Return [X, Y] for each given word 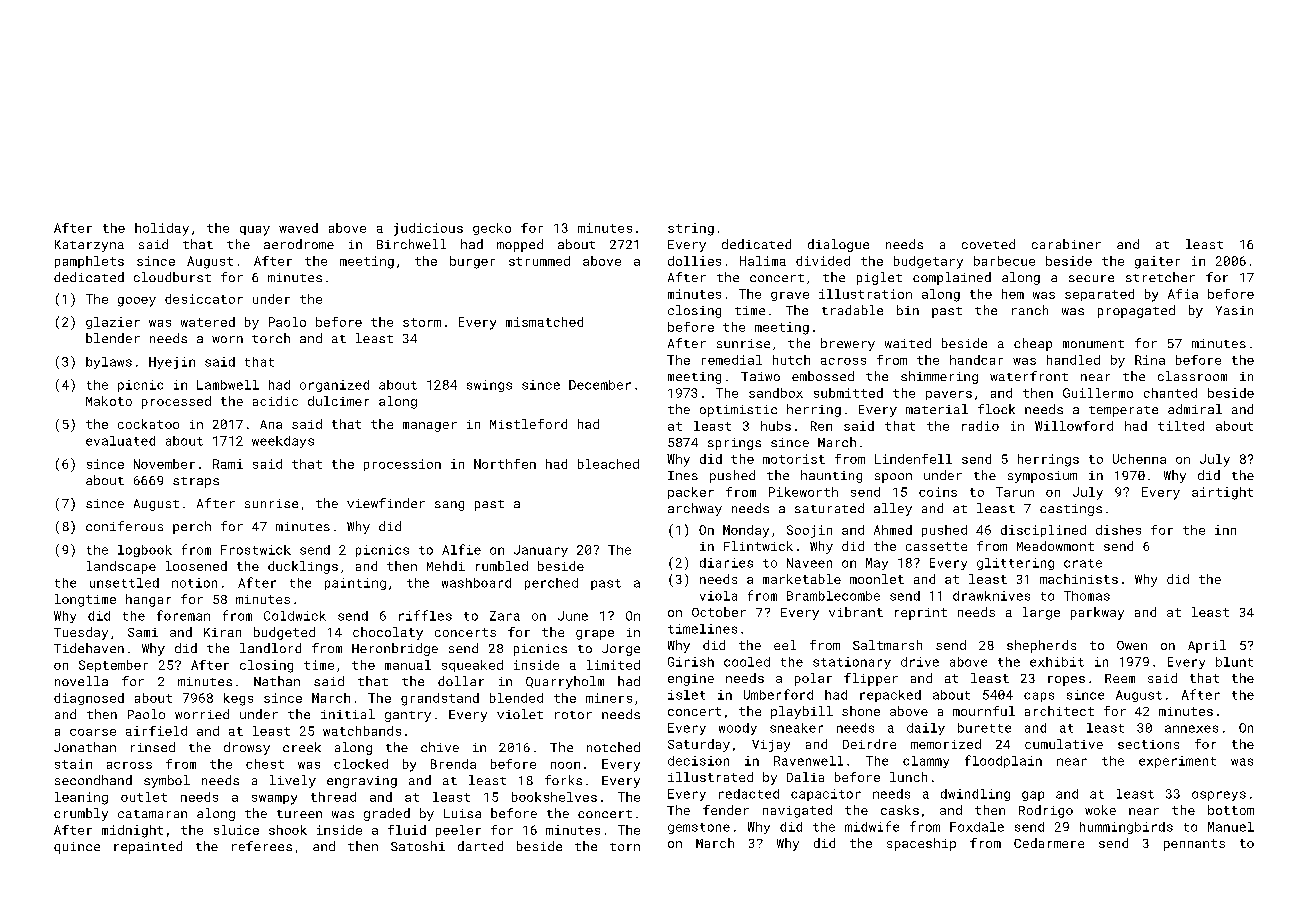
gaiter [1157, 262]
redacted [749, 794]
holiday [162, 229]
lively [293, 781]
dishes [1118, 530]
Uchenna [1139, 459]
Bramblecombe [833, 596]
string [691, 229]
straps [196, 482]
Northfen [505, 464]
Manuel [1231, 827]
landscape [121, 567]
